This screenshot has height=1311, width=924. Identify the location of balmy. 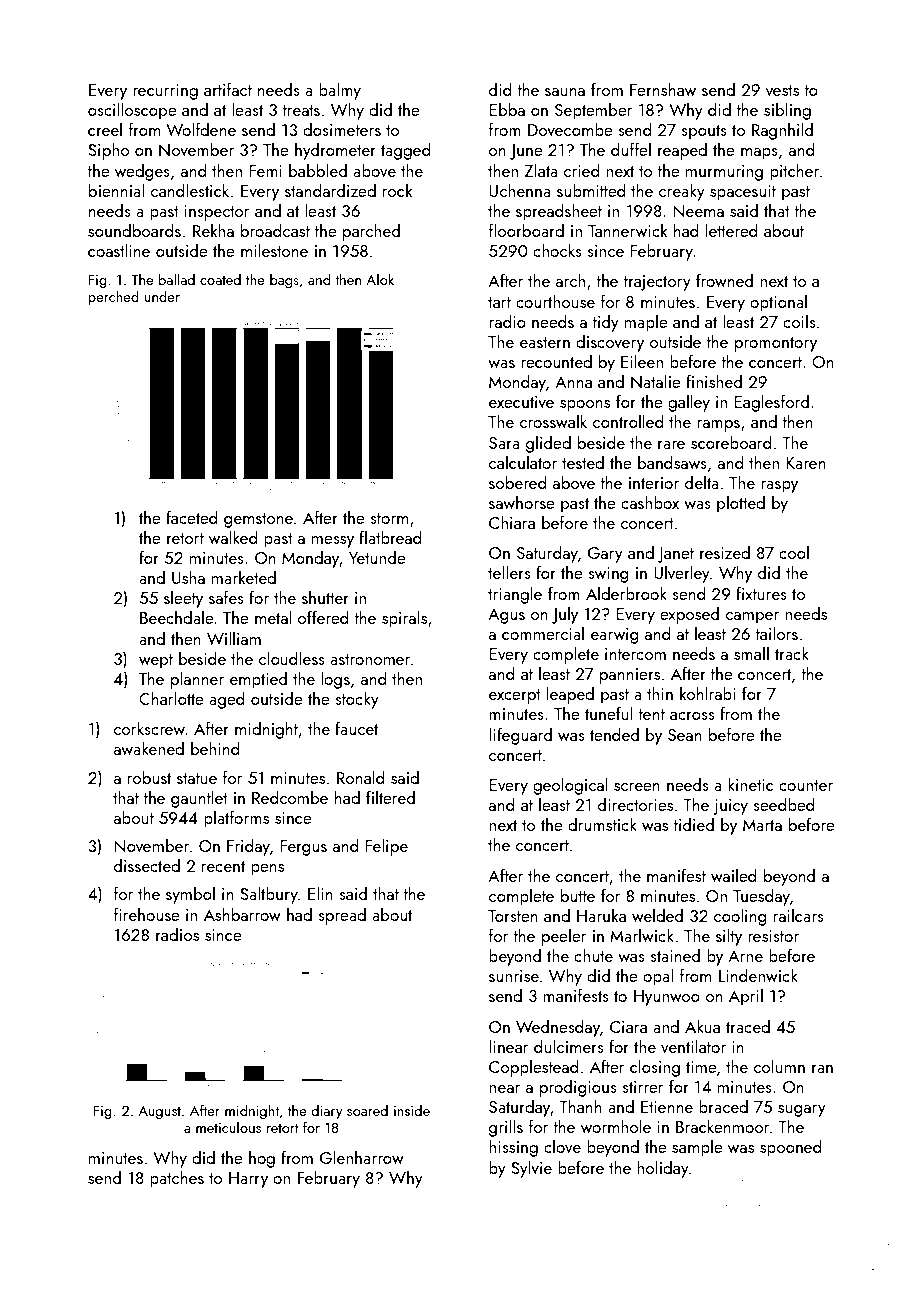
(340, 91).
